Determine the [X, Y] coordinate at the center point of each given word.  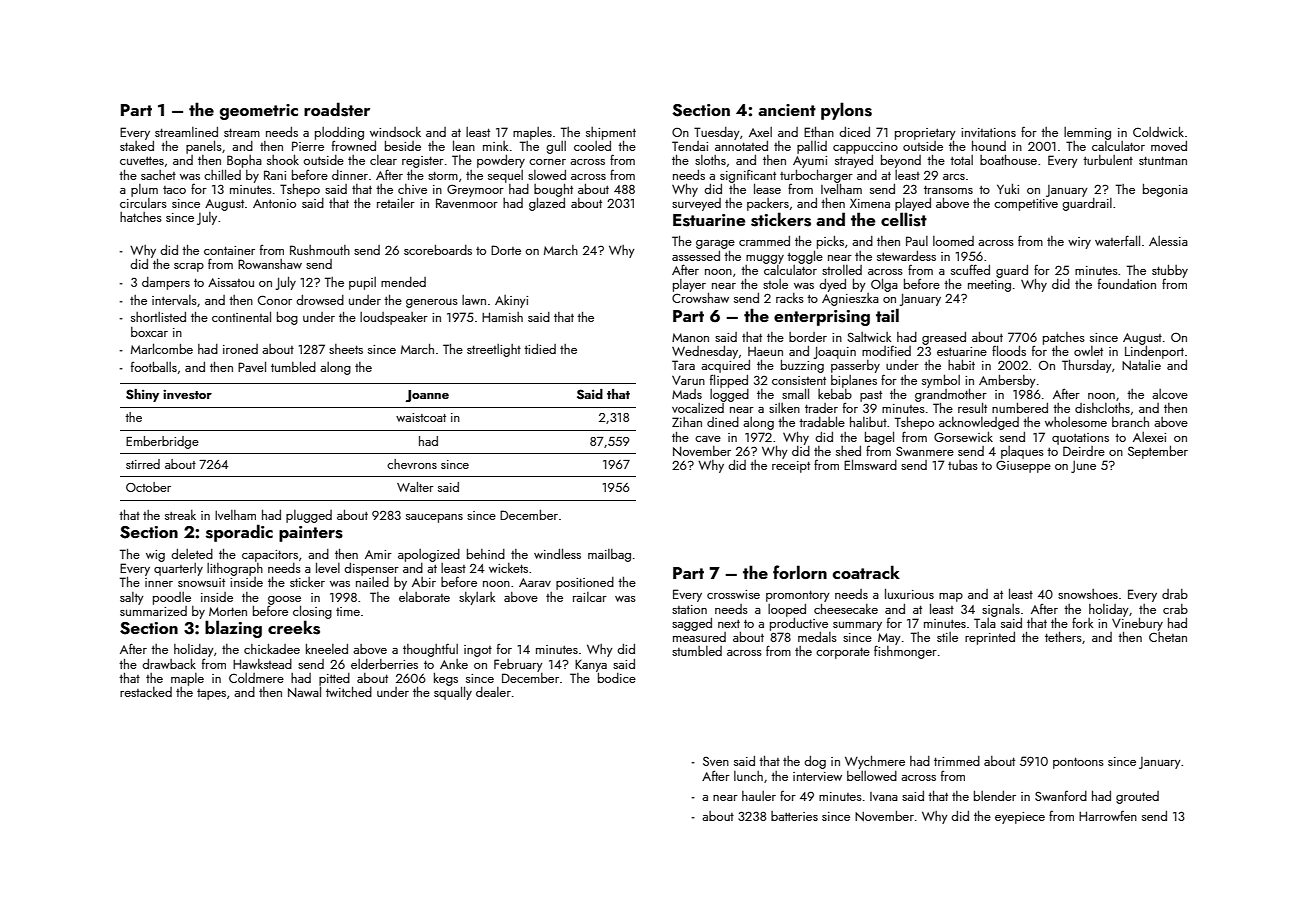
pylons [846, 111]
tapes [211, 694]
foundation [1127, 283]
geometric [259, 112]
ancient [787, 110]
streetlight [494, 350]
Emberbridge [162, 442]
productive [799, 624]
